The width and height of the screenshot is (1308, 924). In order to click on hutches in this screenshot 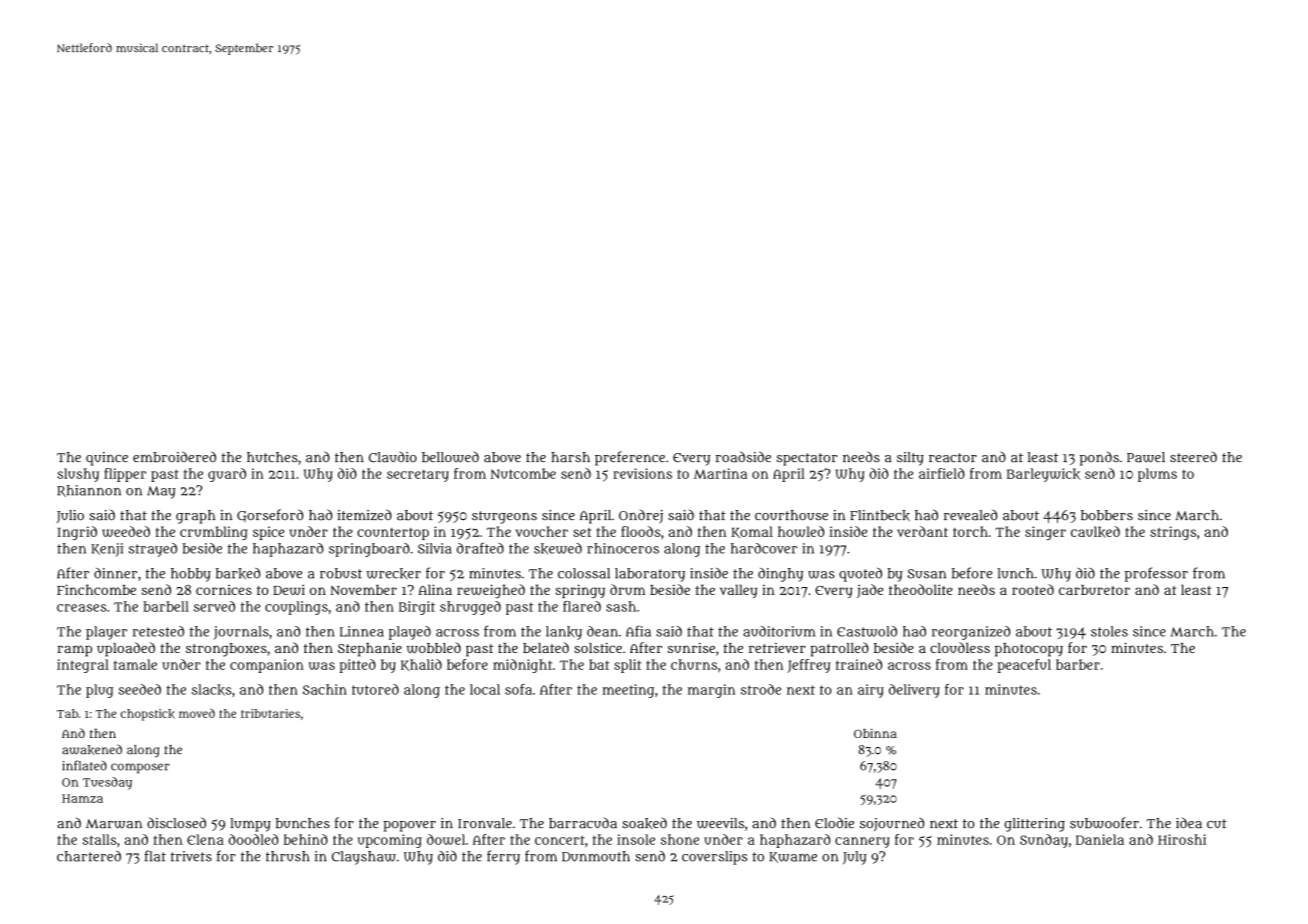, I will do `click(272, 457)`.
